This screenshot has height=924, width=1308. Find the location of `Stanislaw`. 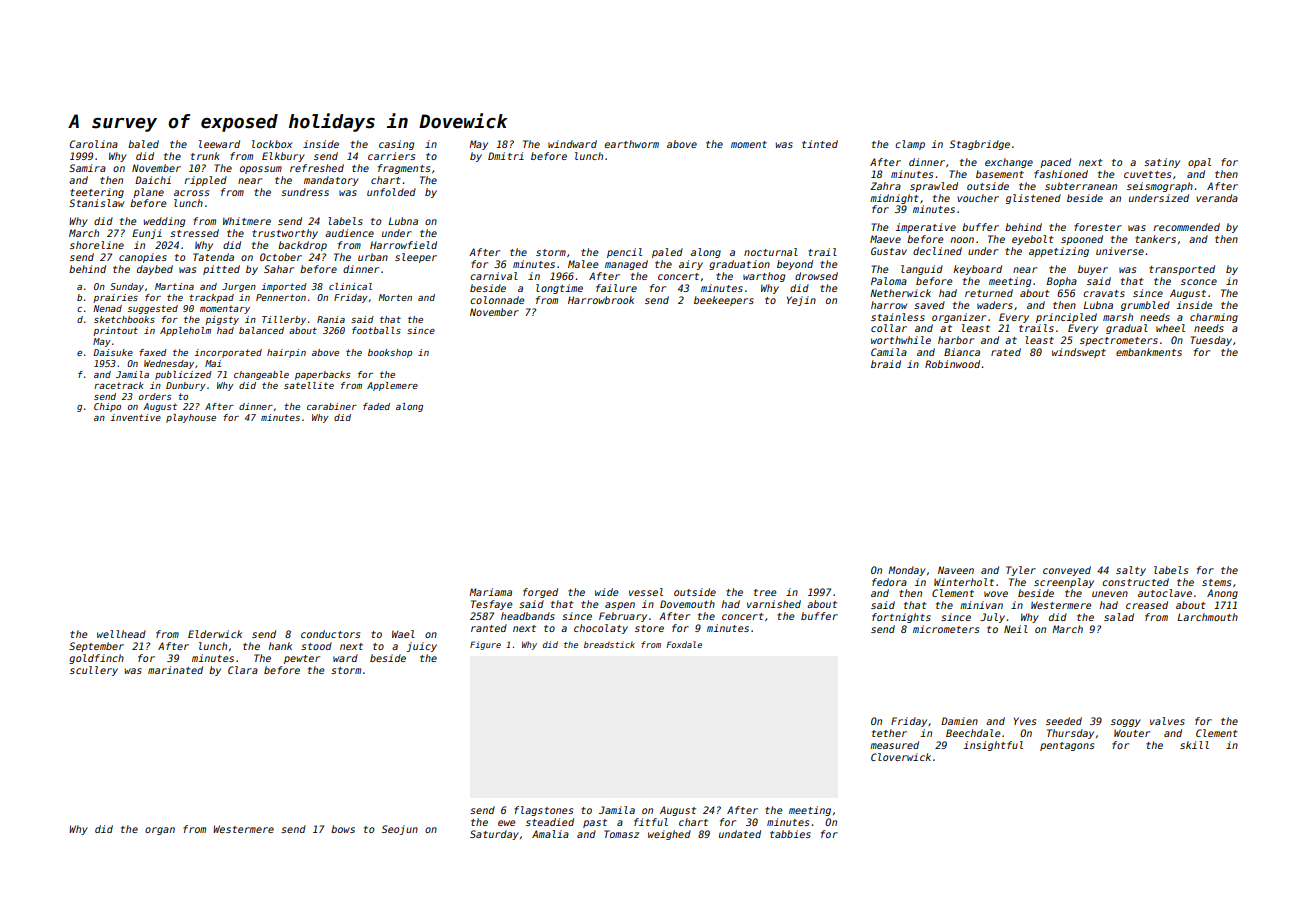

Stanislaw is located at coordinates (96, 203).
